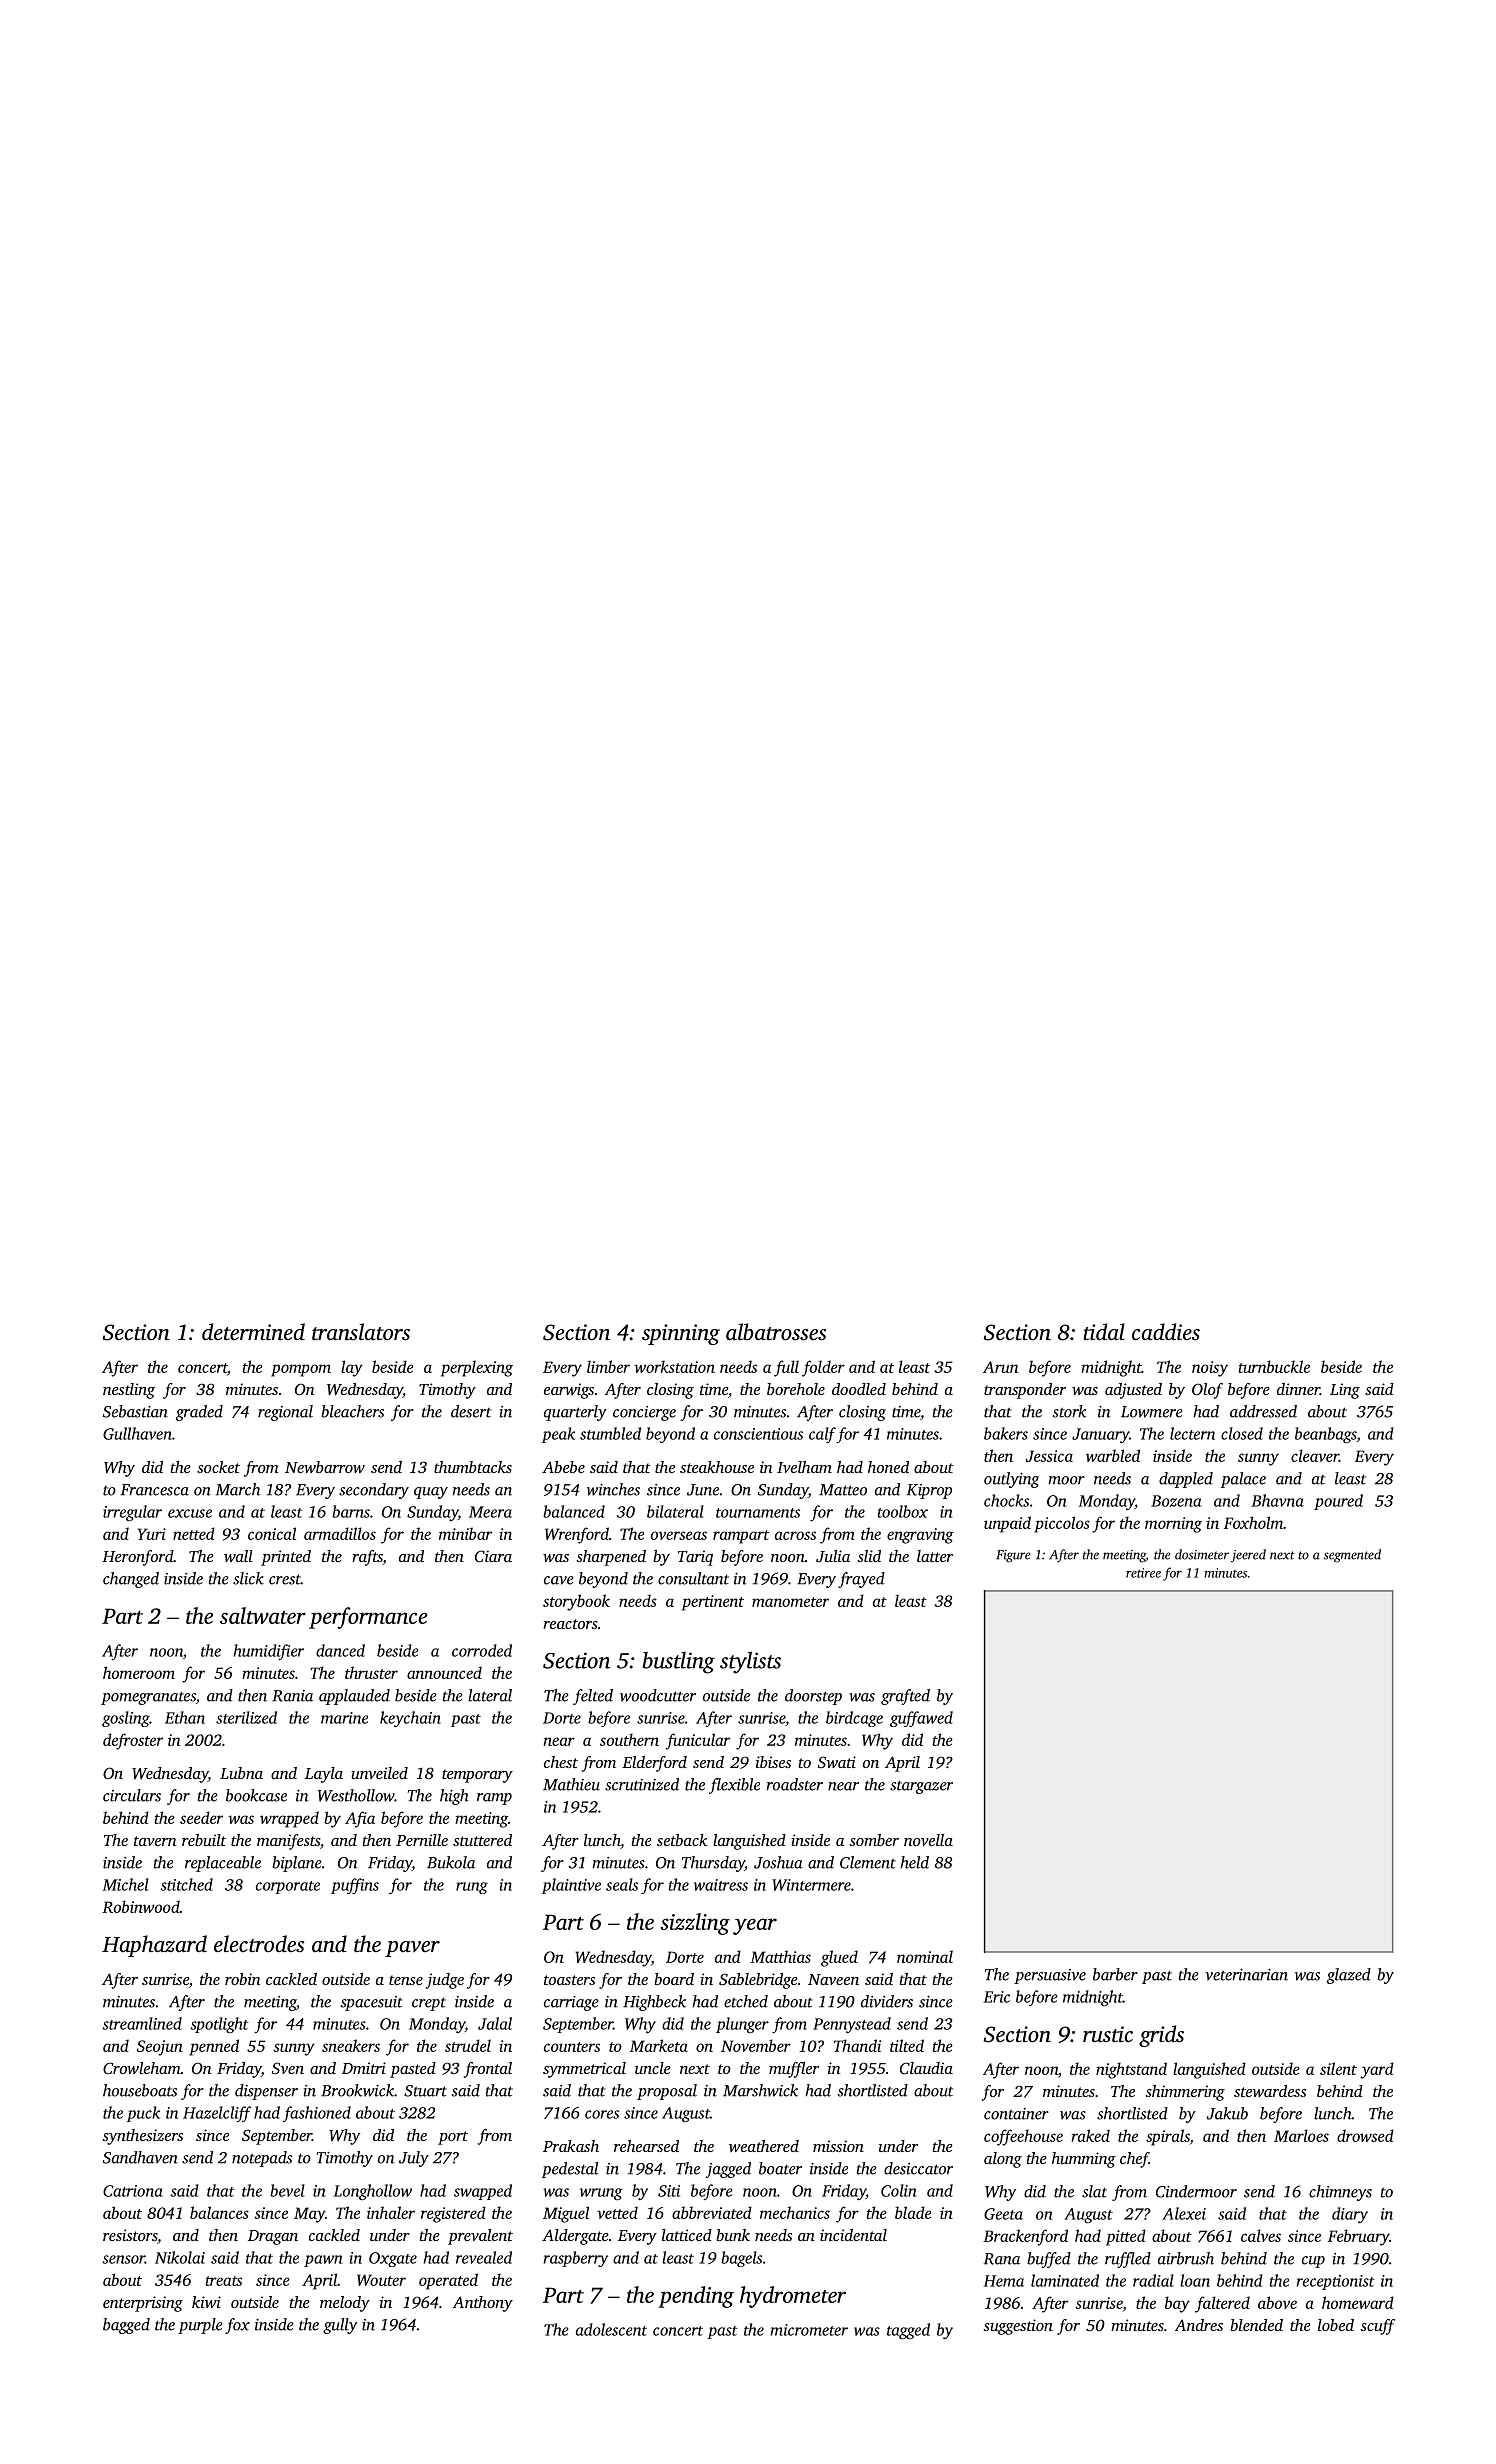 Image resolution: width=1496 pixels, height=2464 pixels. Describe the element at coordinates (822, 1435) in the screenshot. I see `calf` at that location.
